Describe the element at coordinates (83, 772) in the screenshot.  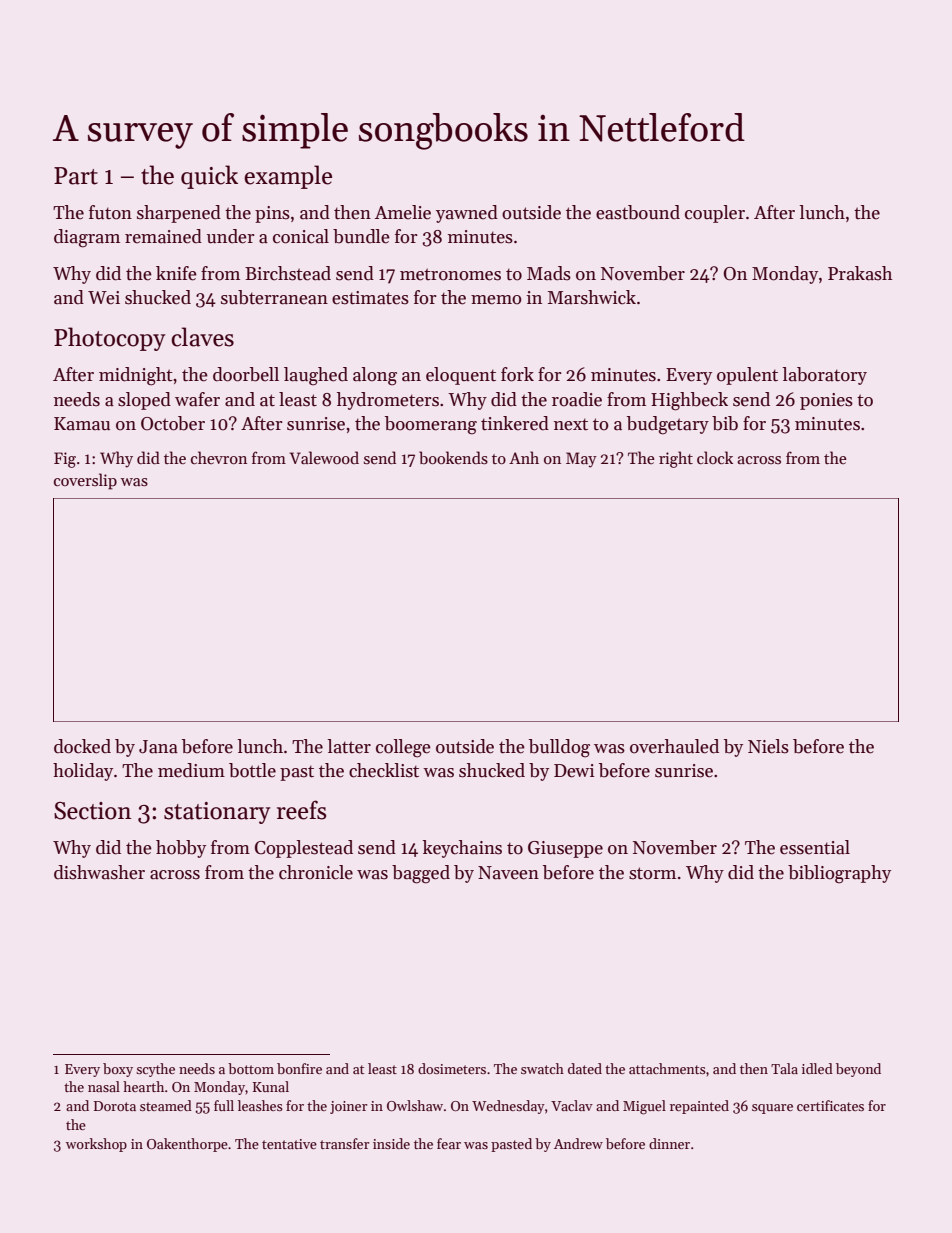
I see `holiday` at that location.
